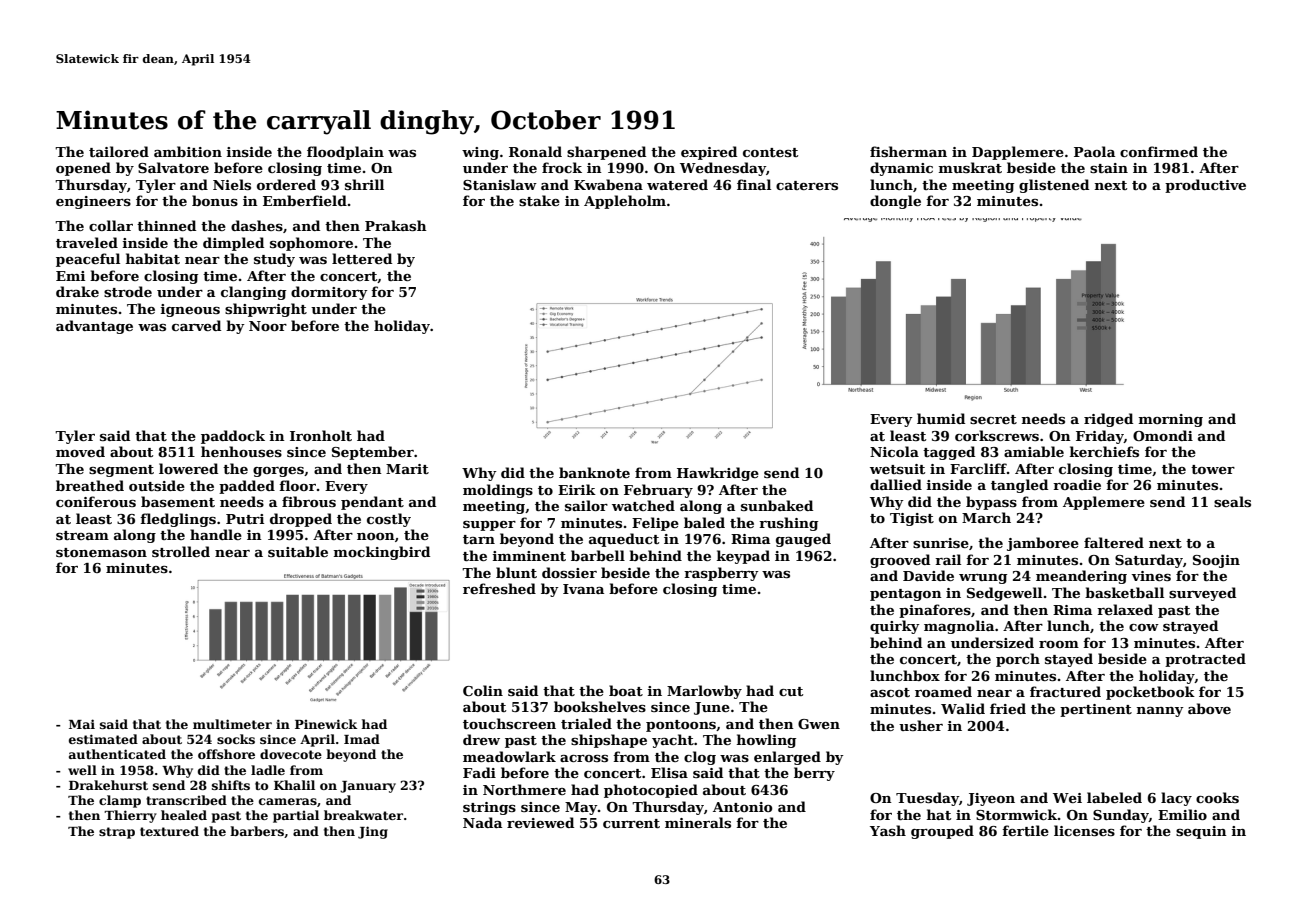  I want to click on Jing, so click(373, 832).
